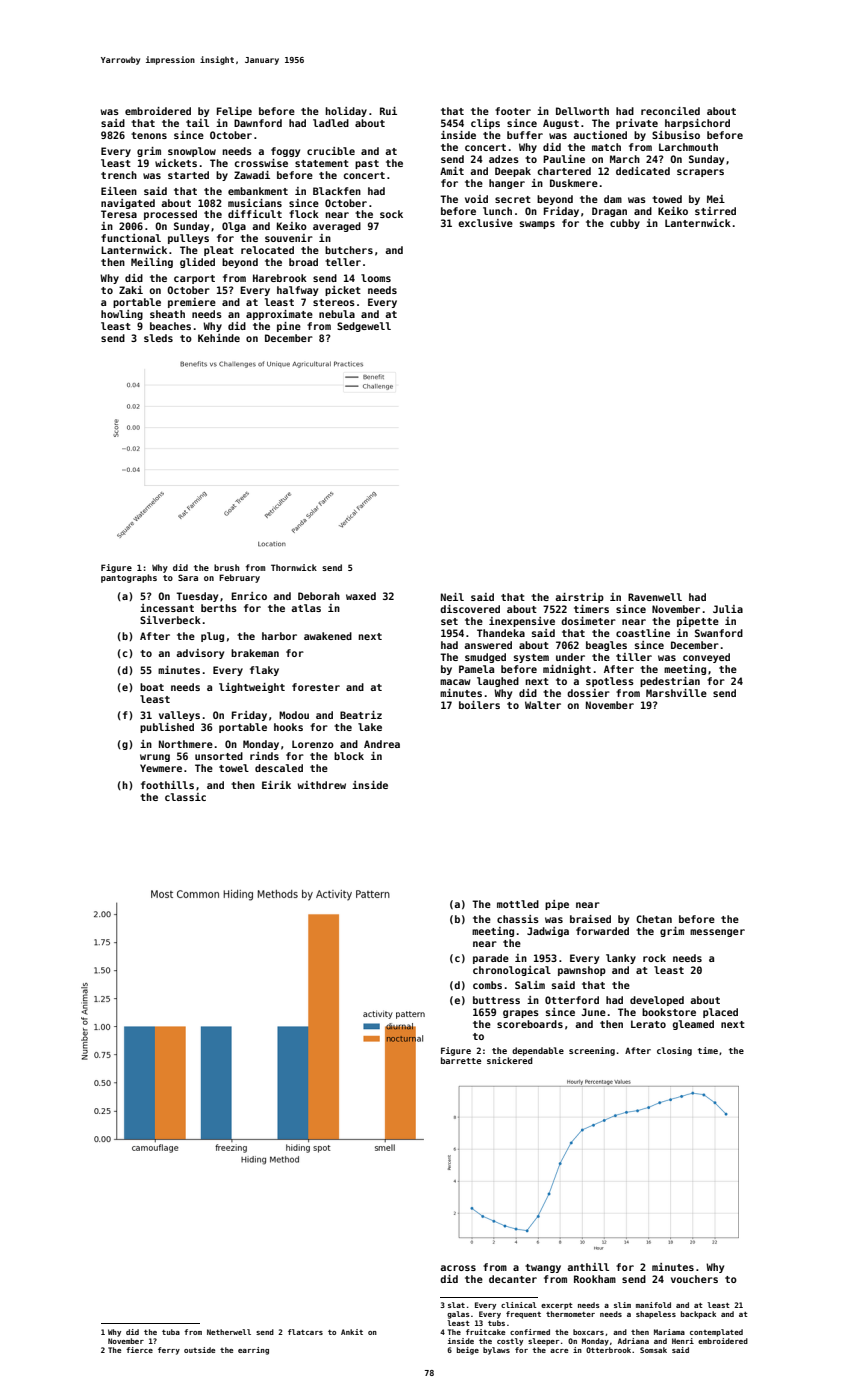  Describe the element at coordinates (276, 785) in the document. I see `Eirik` at that location.
